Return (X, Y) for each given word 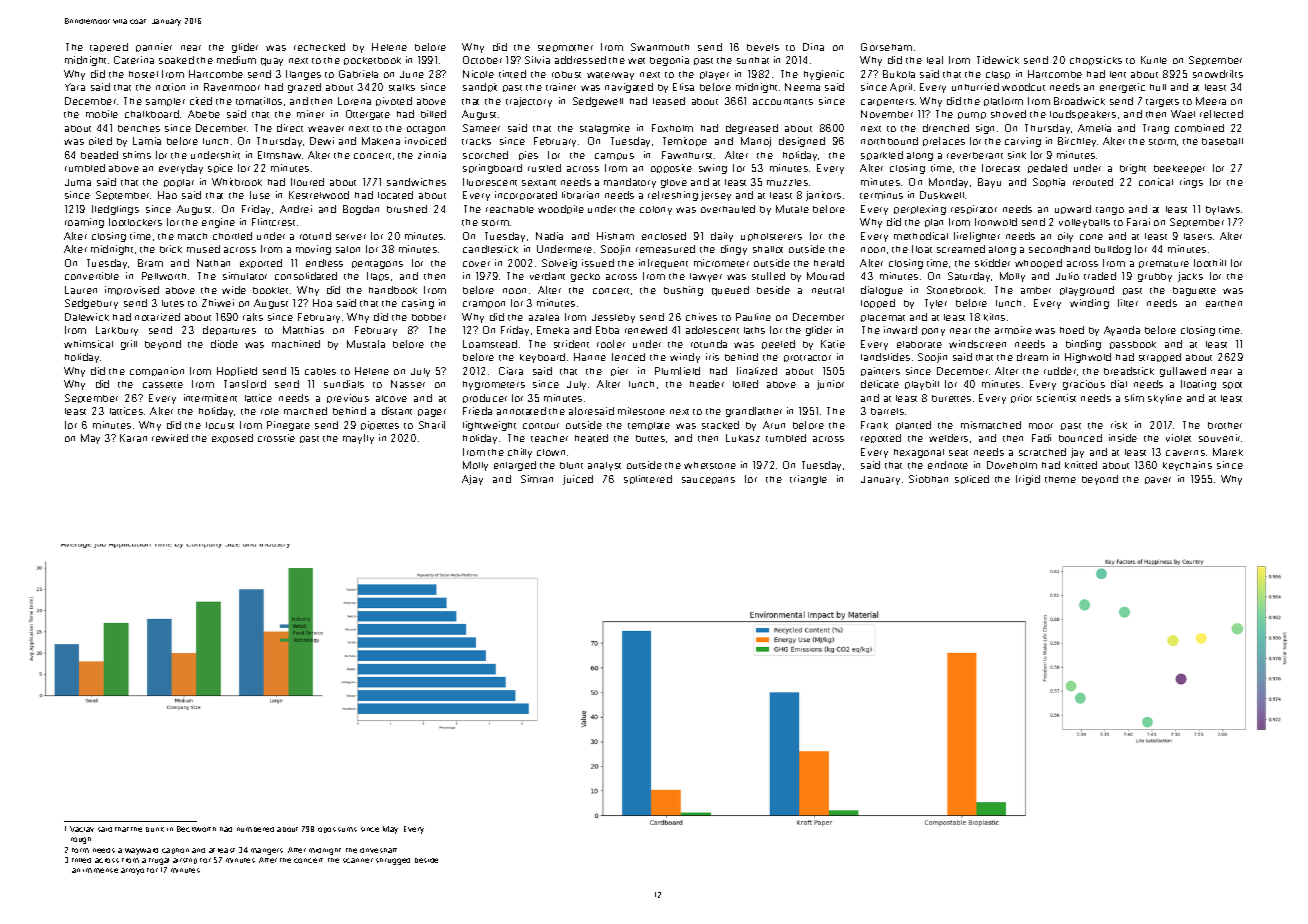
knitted (1081, 465)
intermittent (210, 398)
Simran (537, 479)
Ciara (511, 371)
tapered (109, 47)
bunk (155, 829)
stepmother (565, 48)
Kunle (1154, 60)
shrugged (393, 861)
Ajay (472, 480)
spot (1232, 385)
